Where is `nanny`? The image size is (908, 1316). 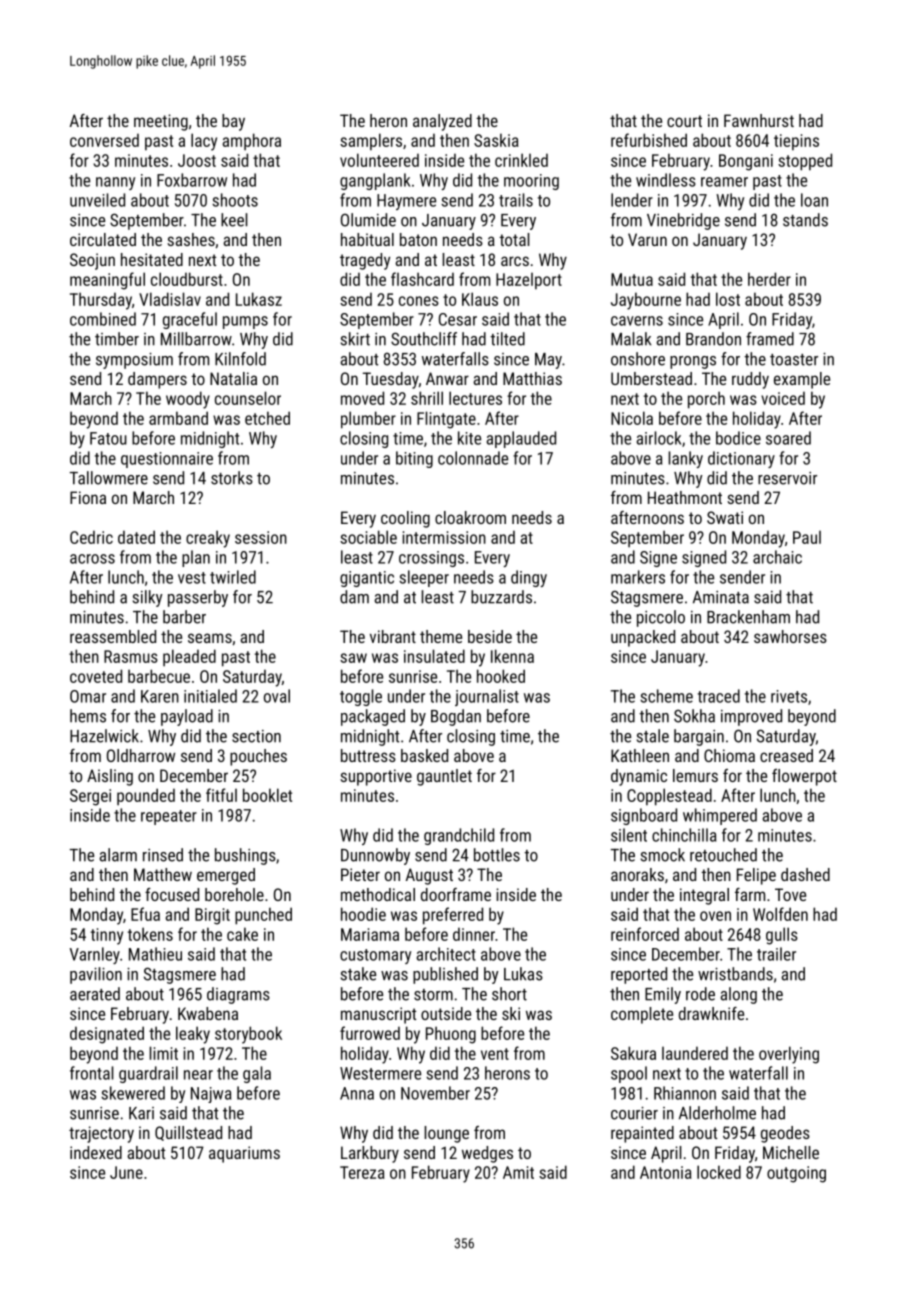
nanny is located at coordinates (115, 183).
